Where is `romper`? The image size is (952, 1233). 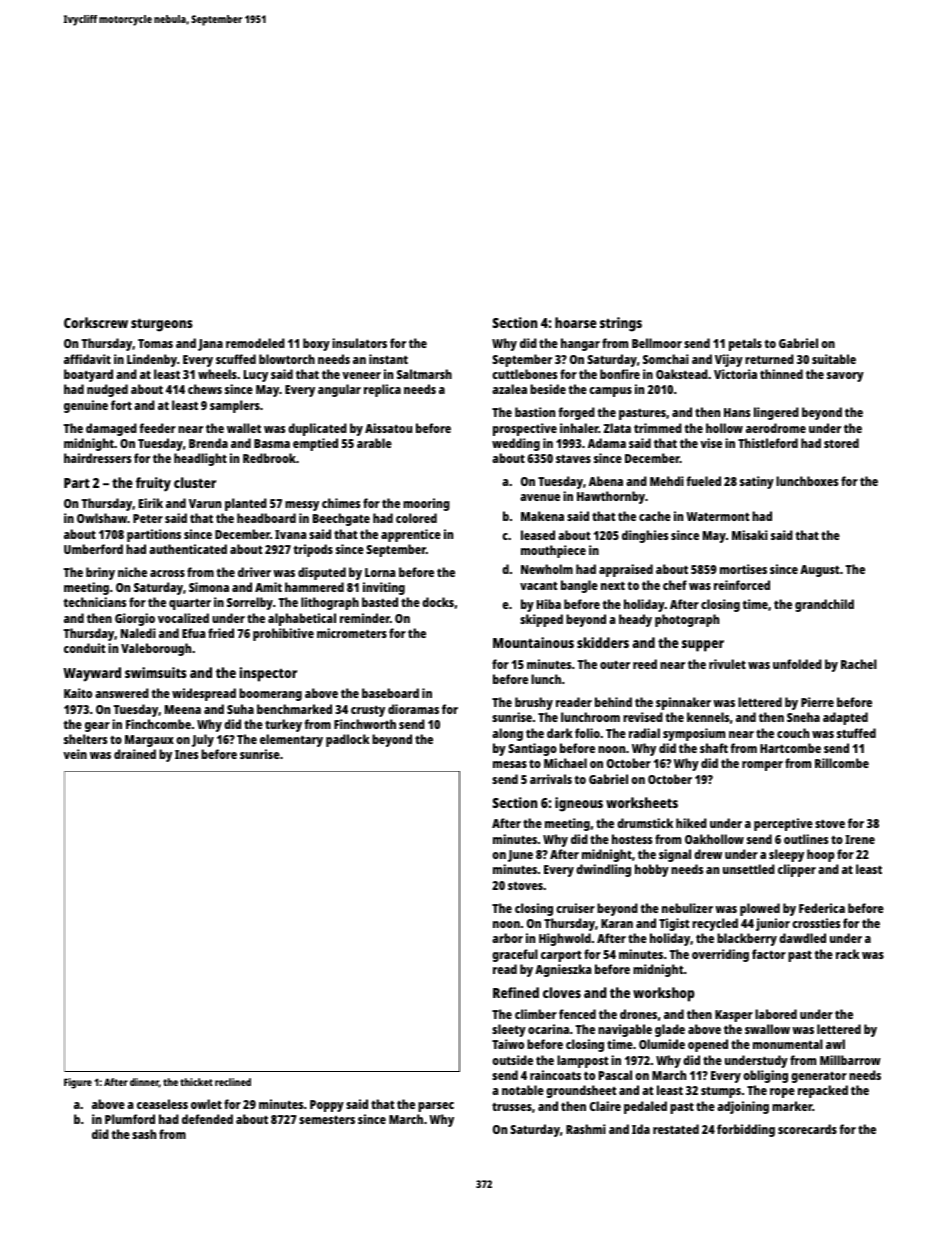 romper is located at coordinates (762, 766).
